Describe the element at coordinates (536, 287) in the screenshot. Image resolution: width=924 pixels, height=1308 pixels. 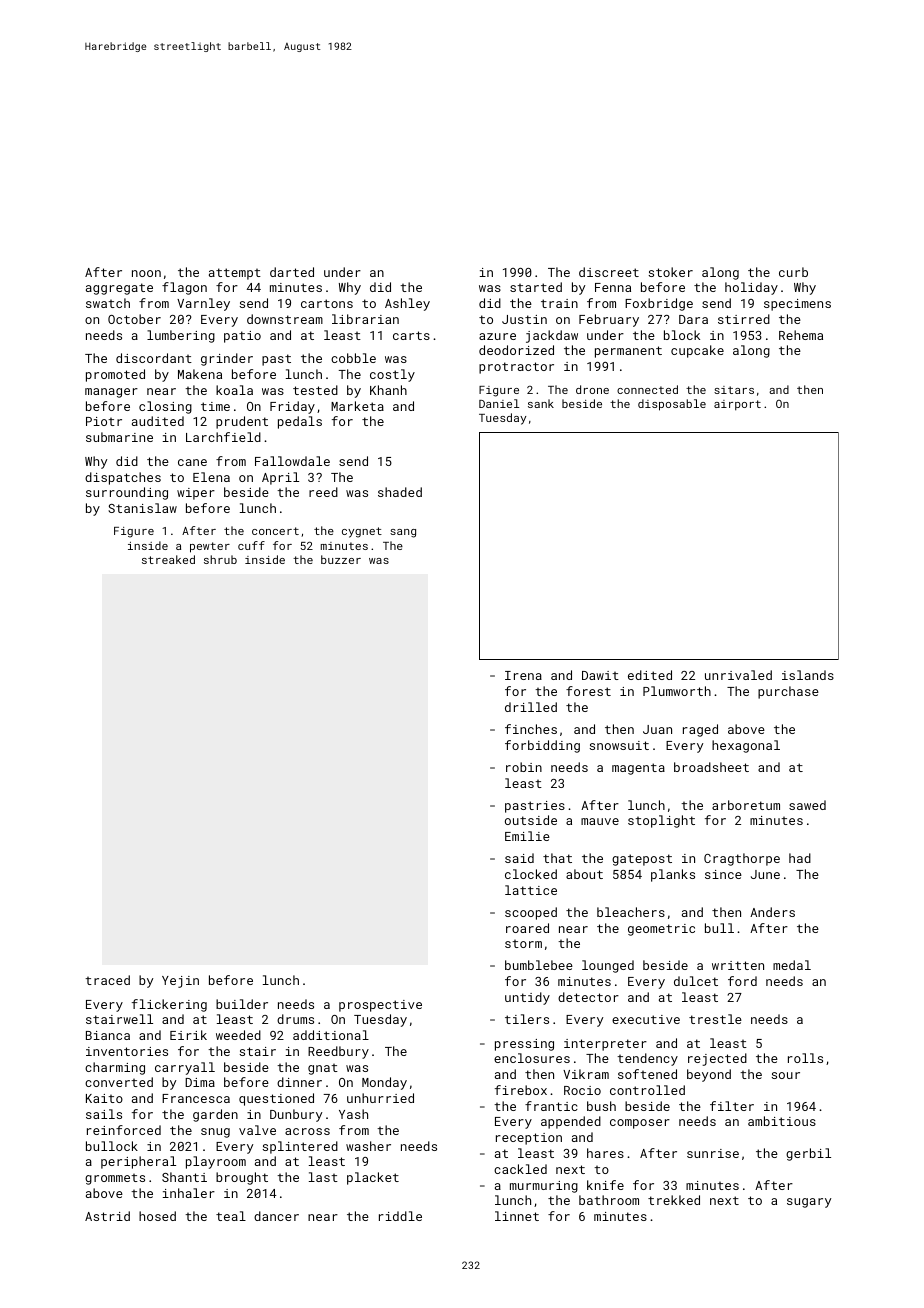
I see `started` at that location.
